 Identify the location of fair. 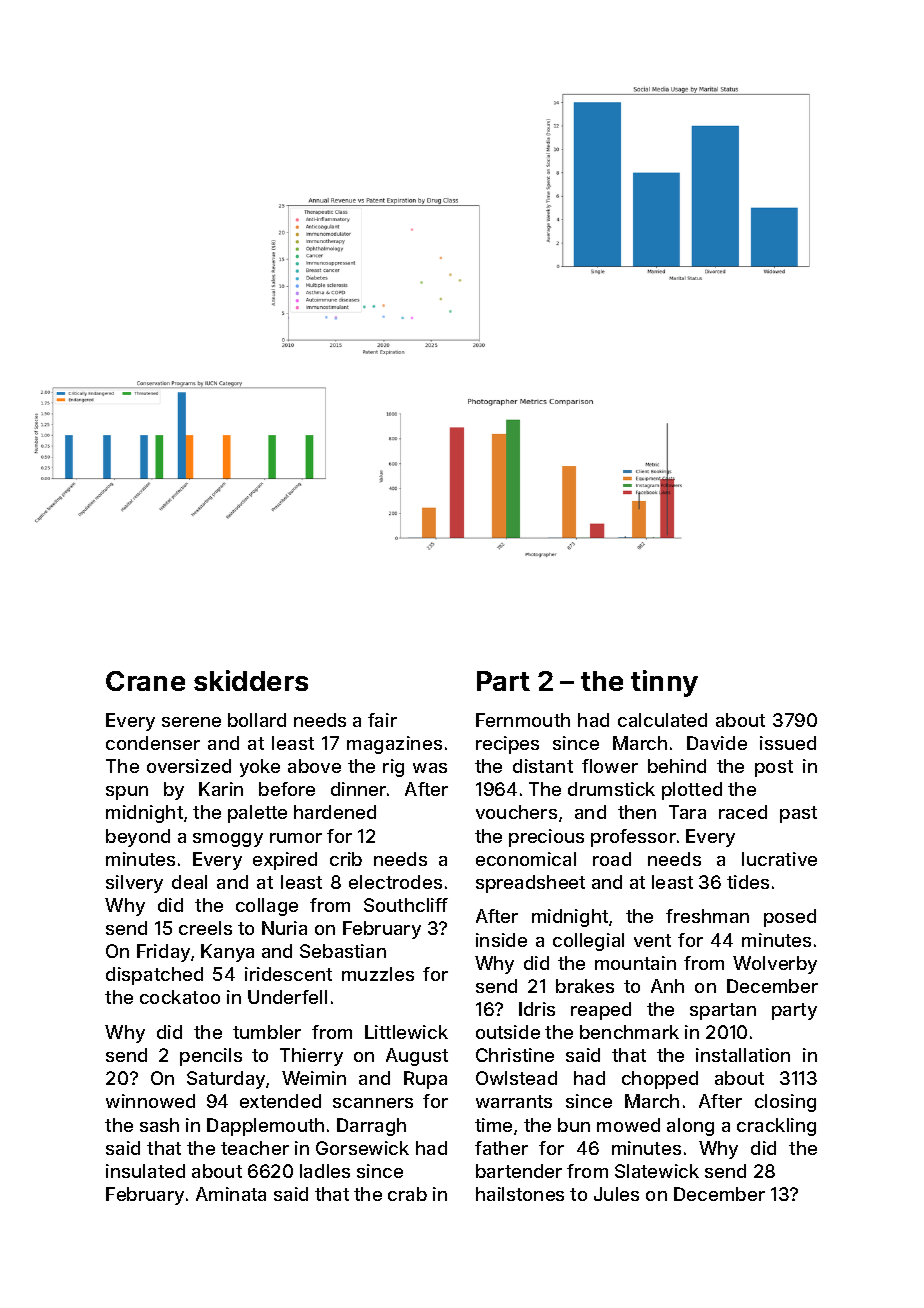
(382, 720).
